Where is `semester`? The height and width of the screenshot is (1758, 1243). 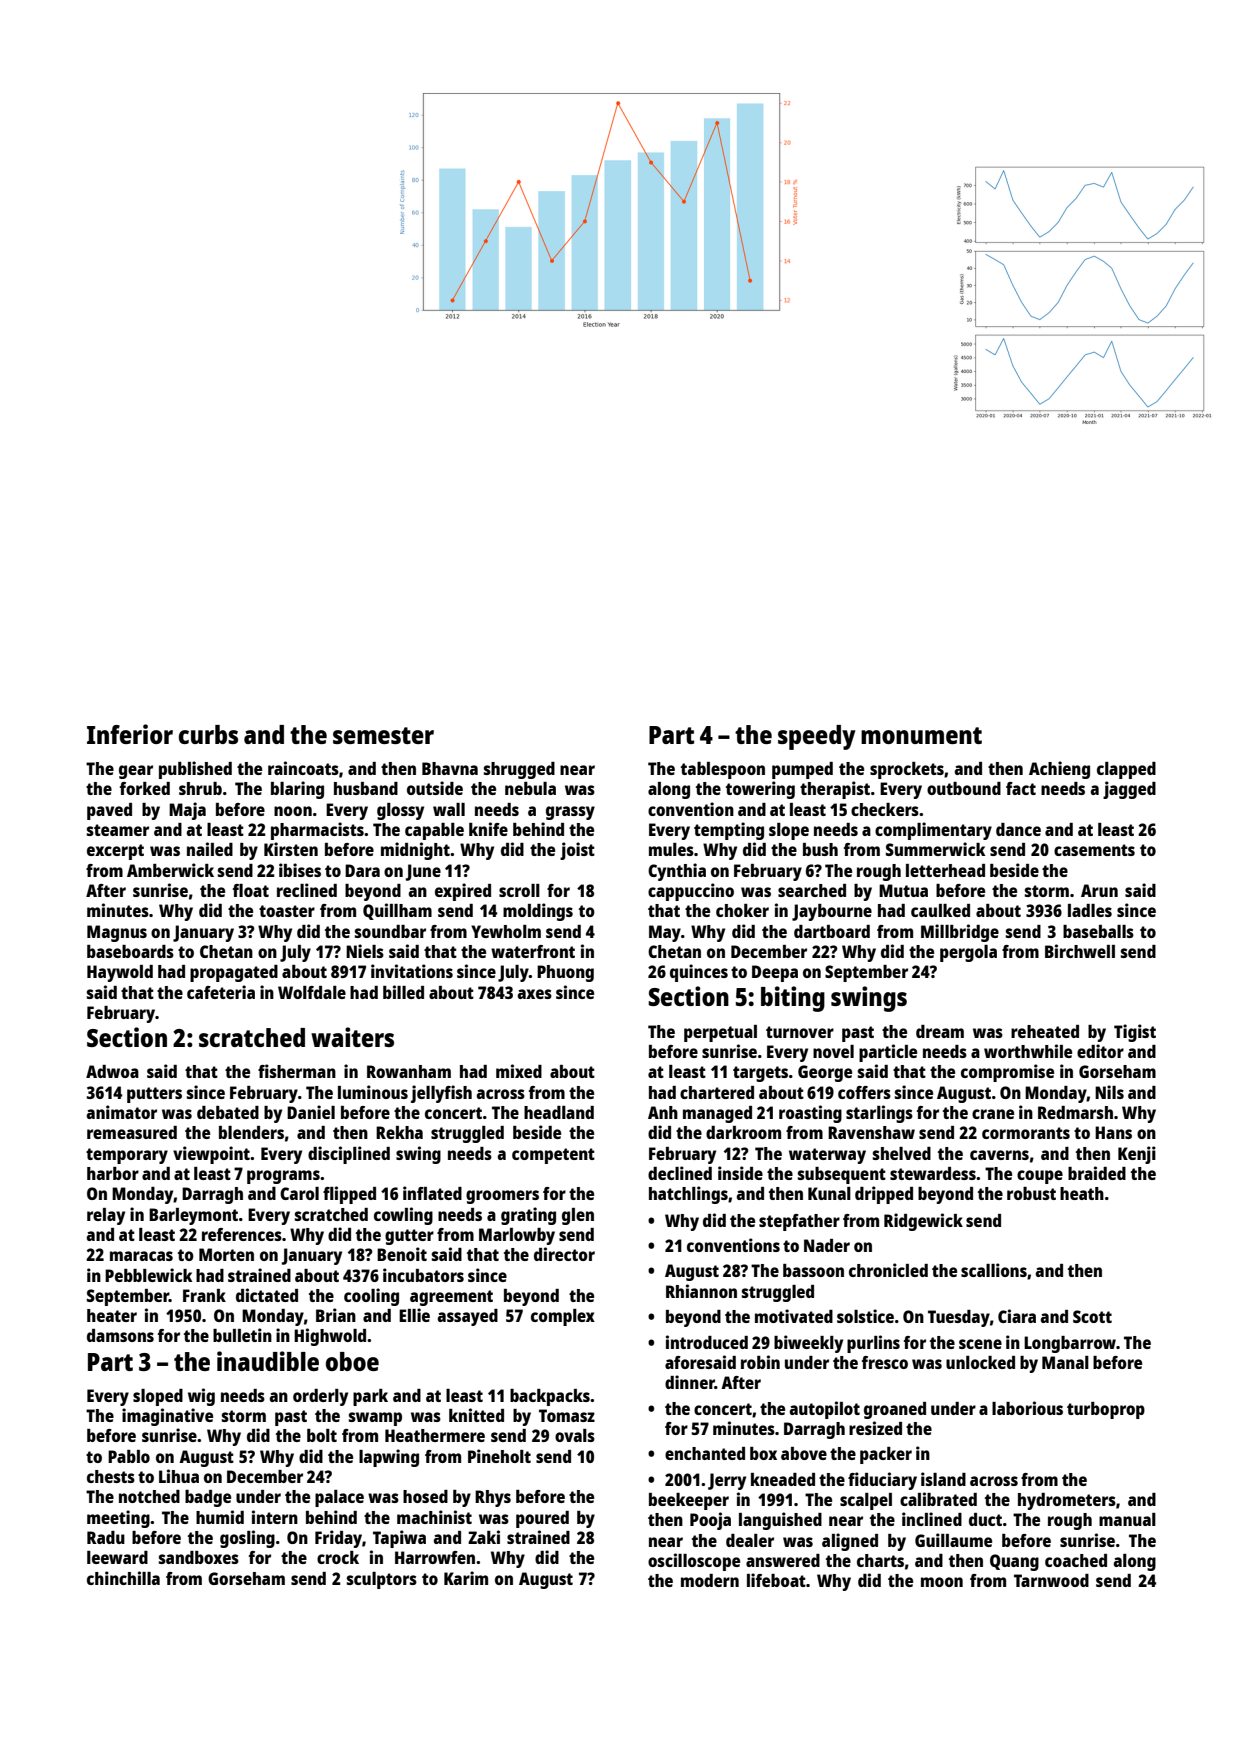
semester is located at coordinates (383, 735).
